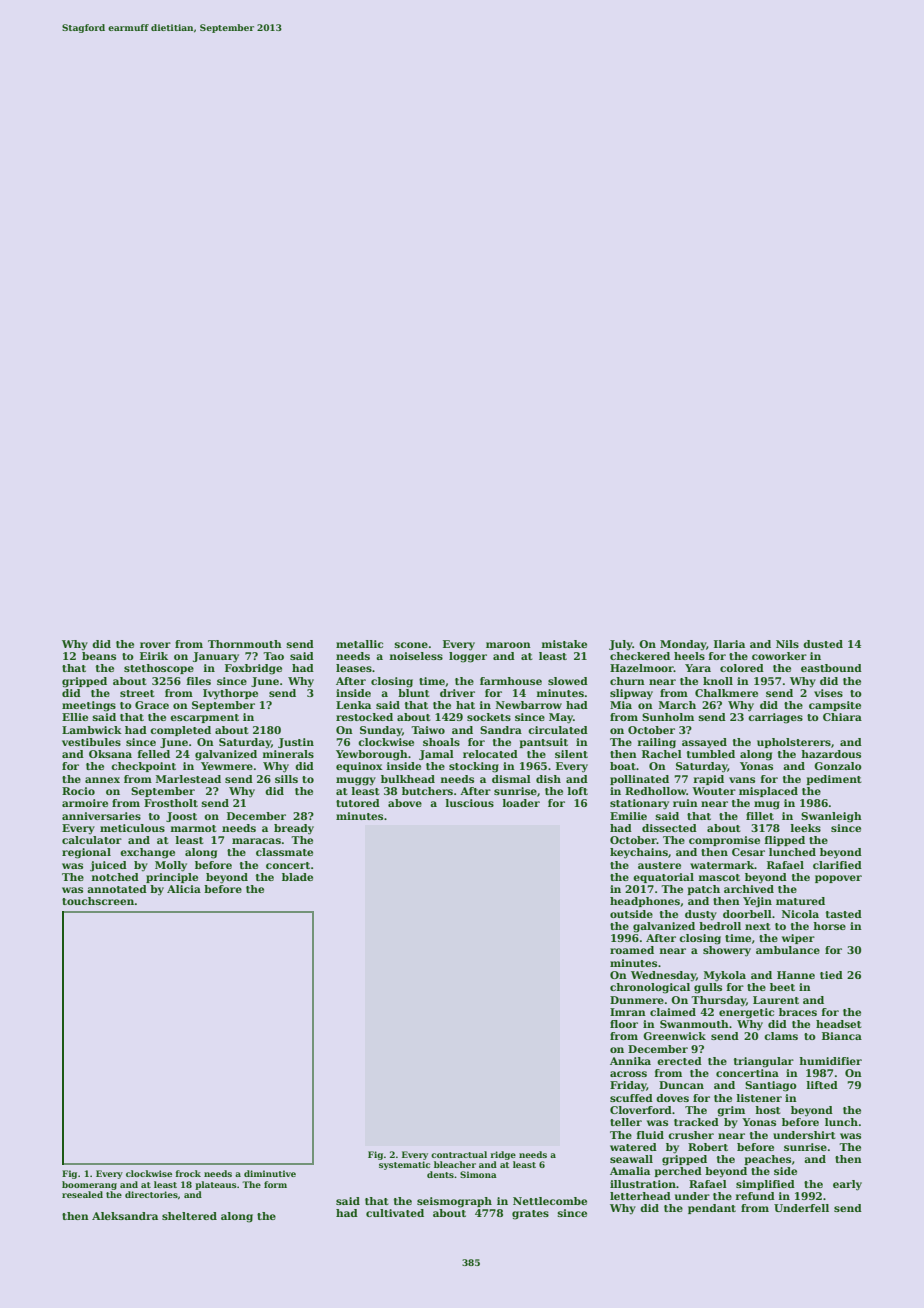 The width and height of the document is (924, 1308). I want to click on Ilaria, so click(729, 644).
